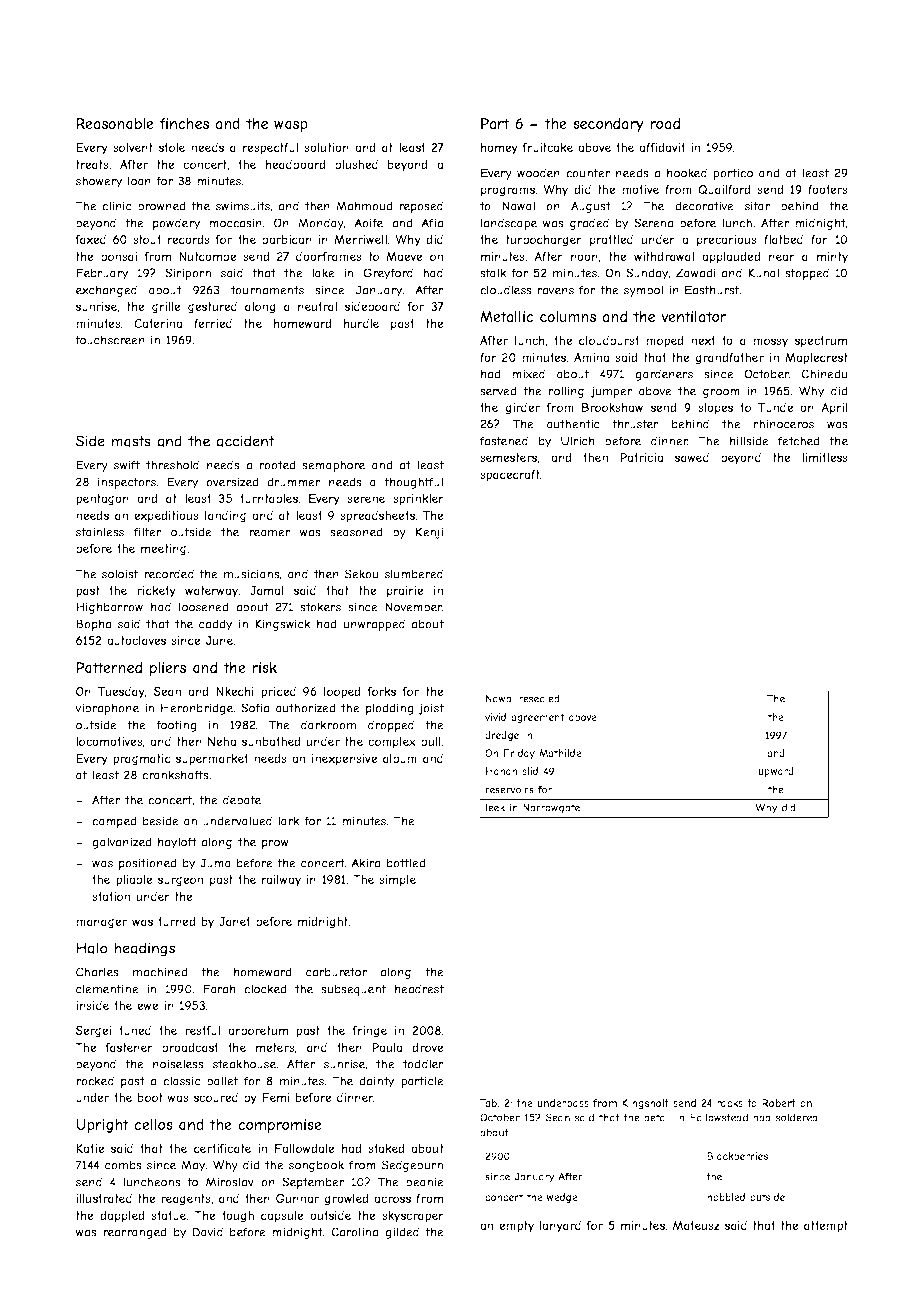 The width and height of the screenshot is (924, 1308). What do you see at coordinates (162, 206) in the screenshot?
I see `browned` at bounding box center [162, 206].
